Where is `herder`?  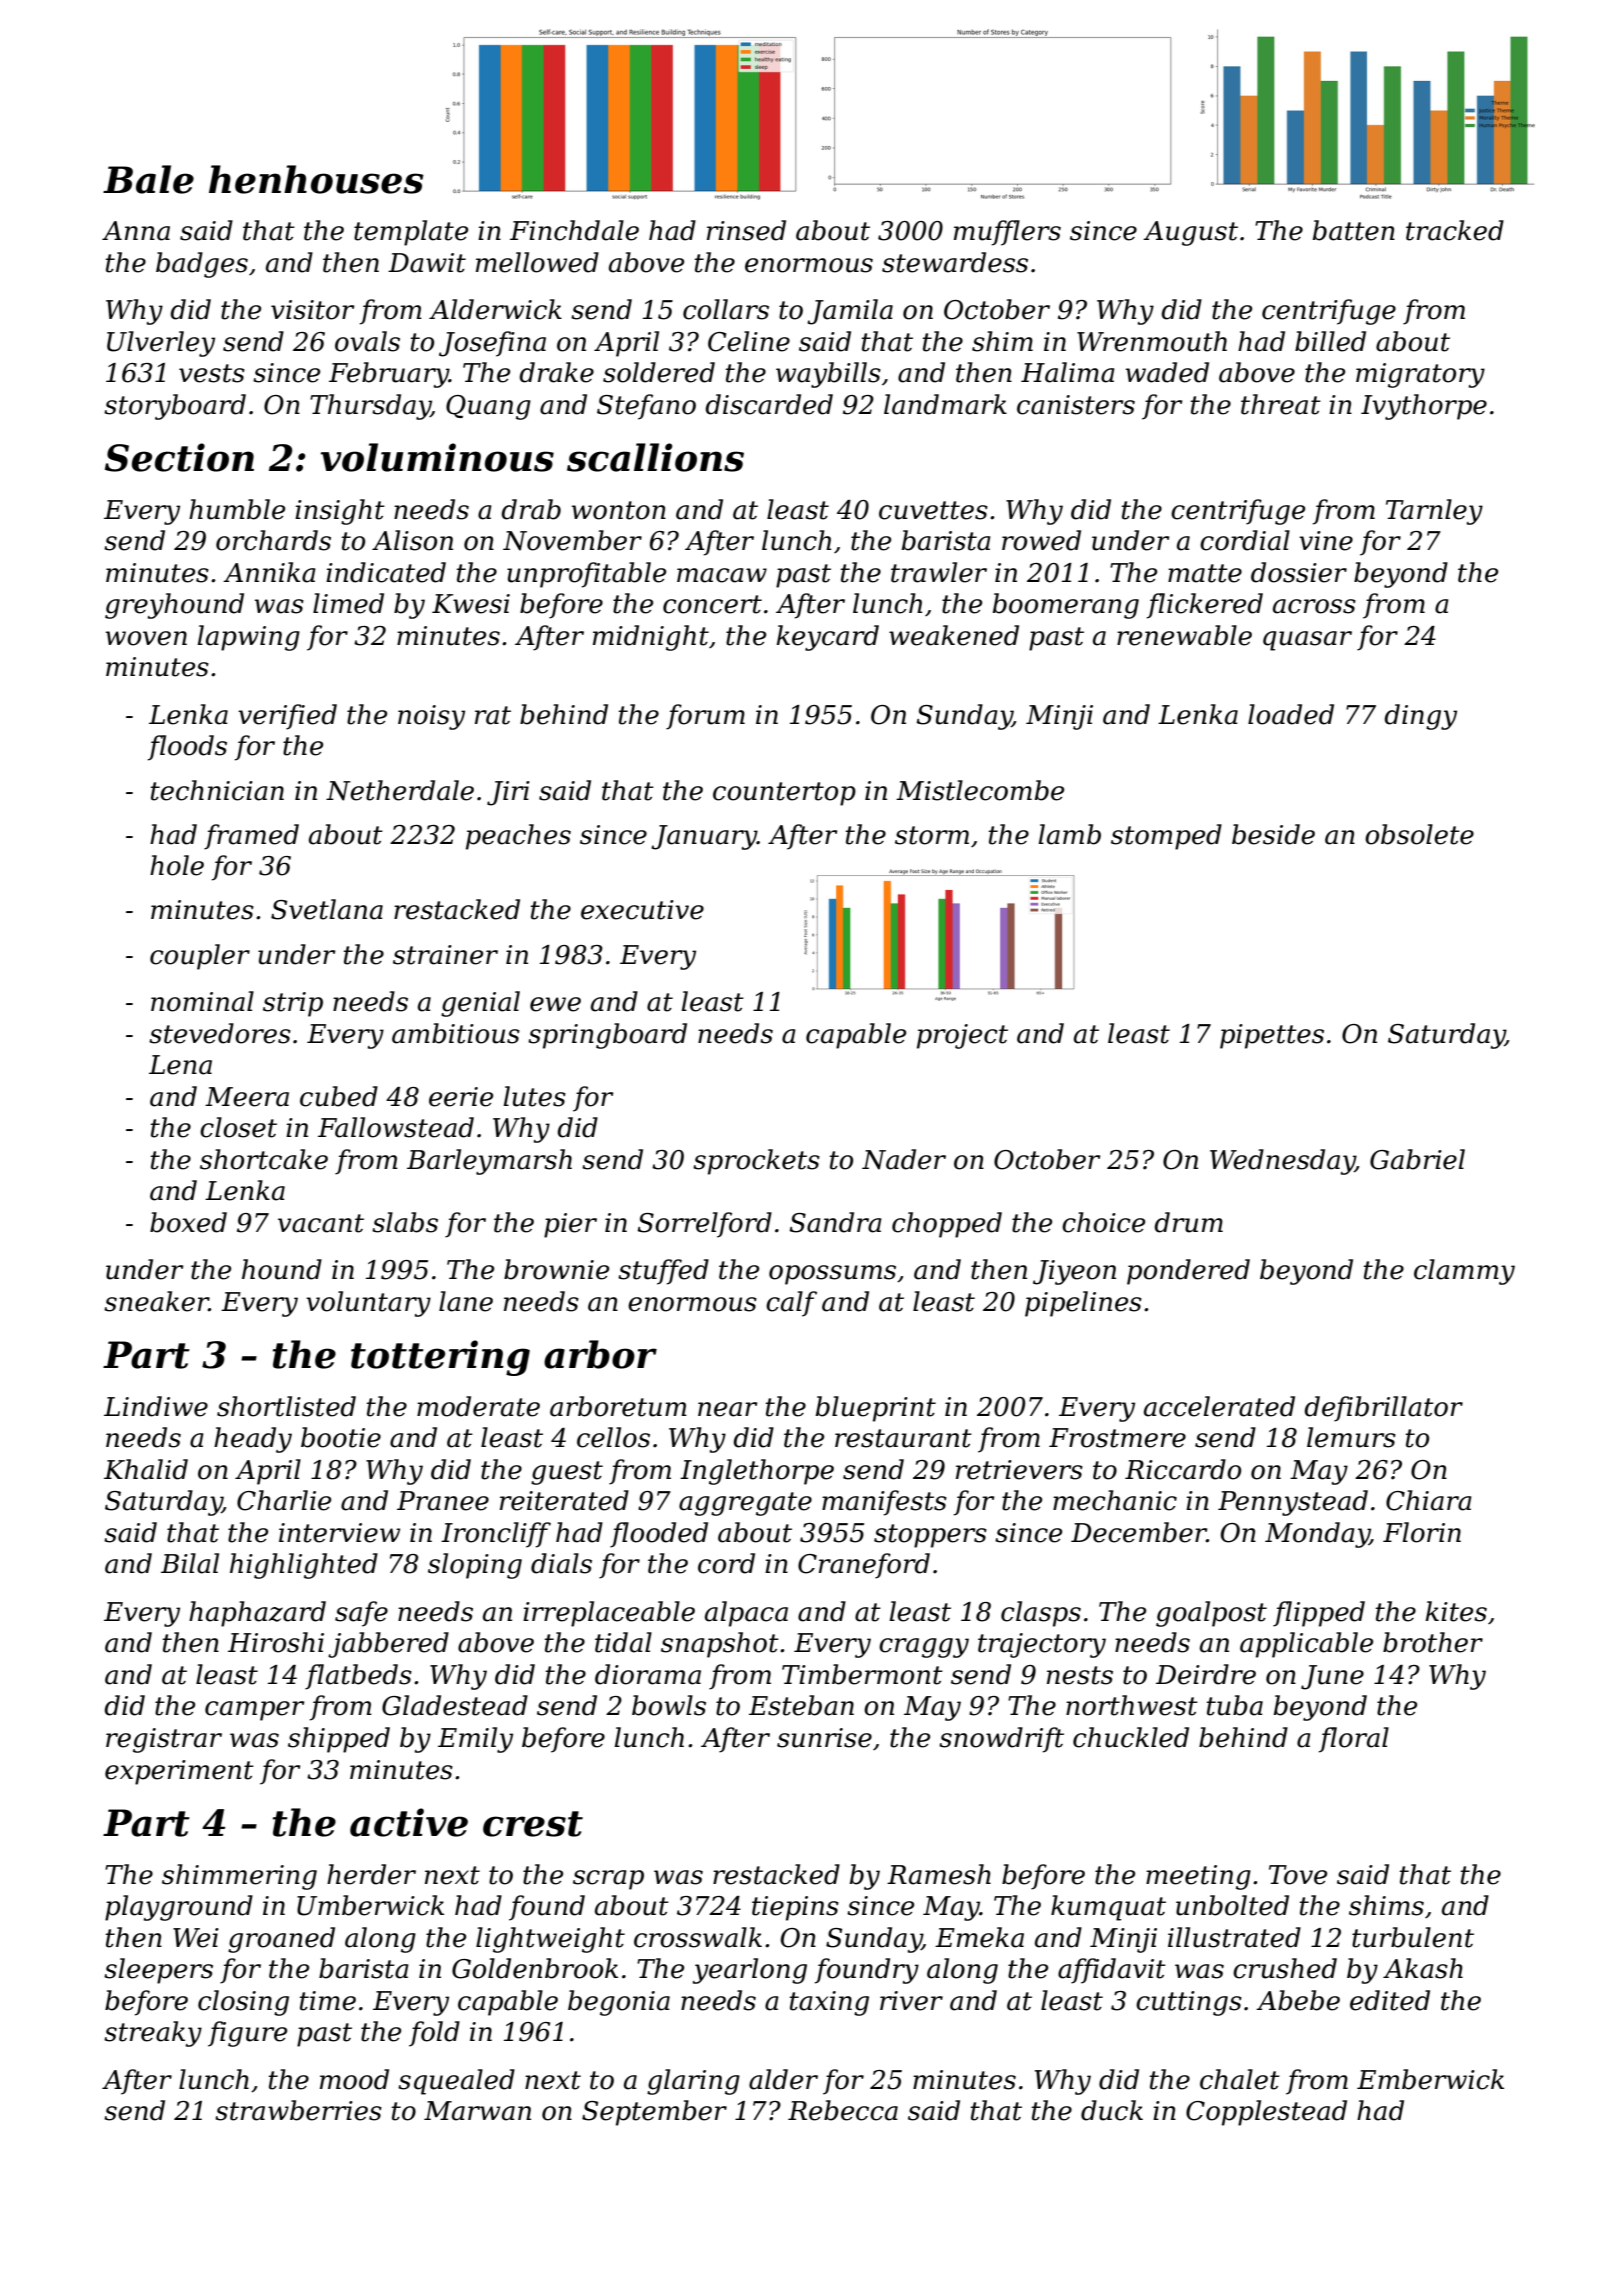 herder is located at coordinates (371, 1874).
